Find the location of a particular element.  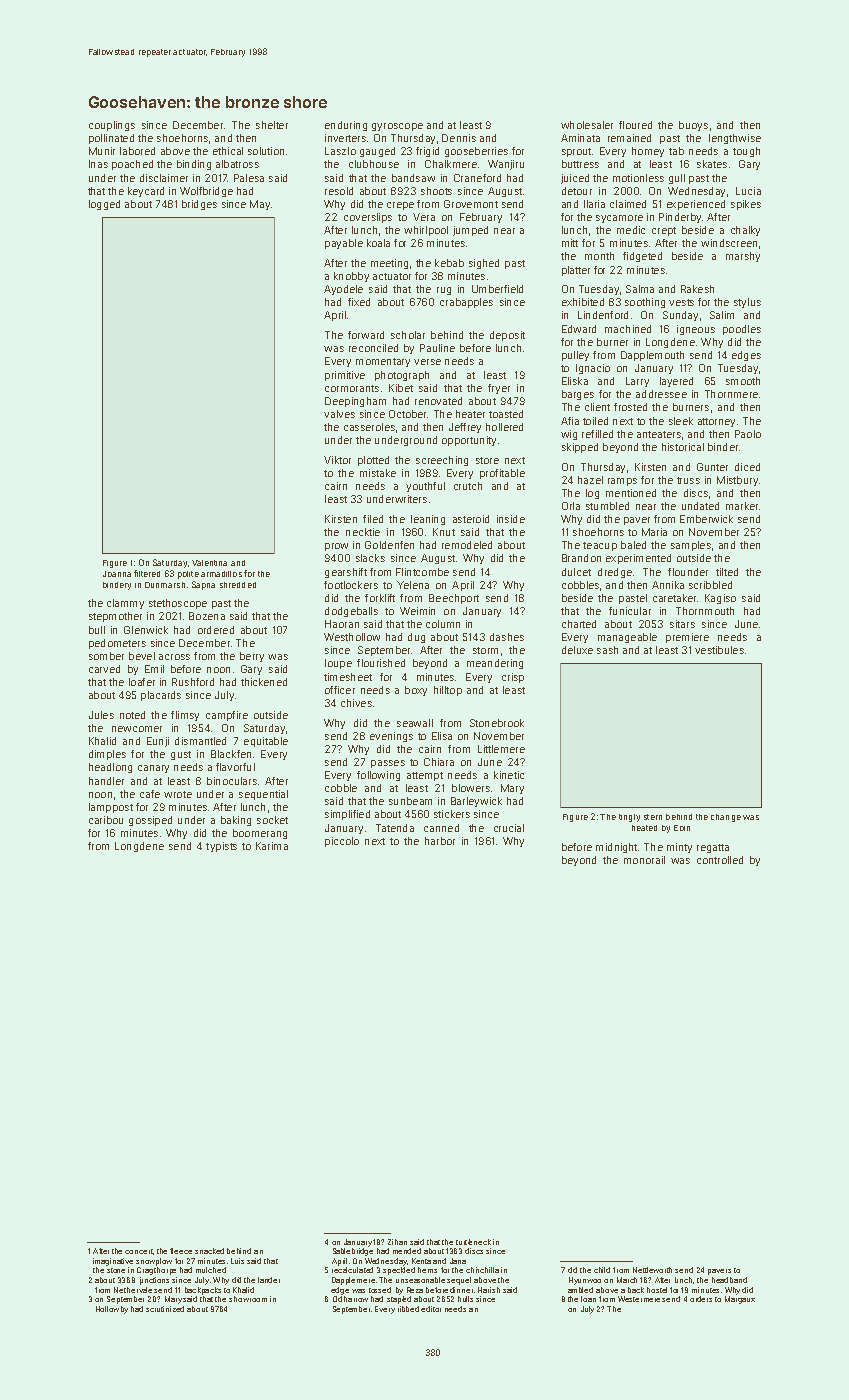

ethical is located at coordinates (228, 151).
